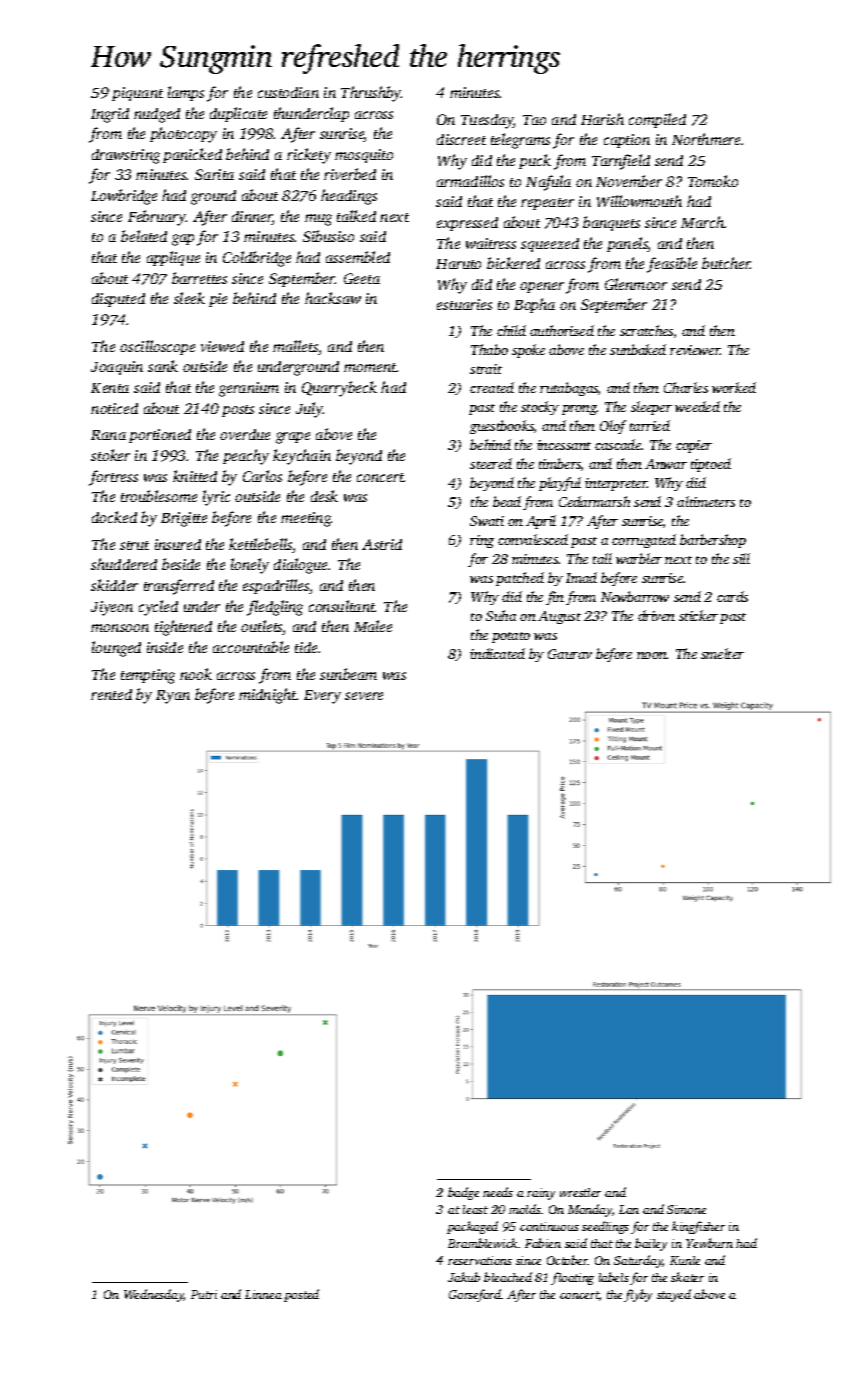  I want to click on Ryan, so click(173, 697).
